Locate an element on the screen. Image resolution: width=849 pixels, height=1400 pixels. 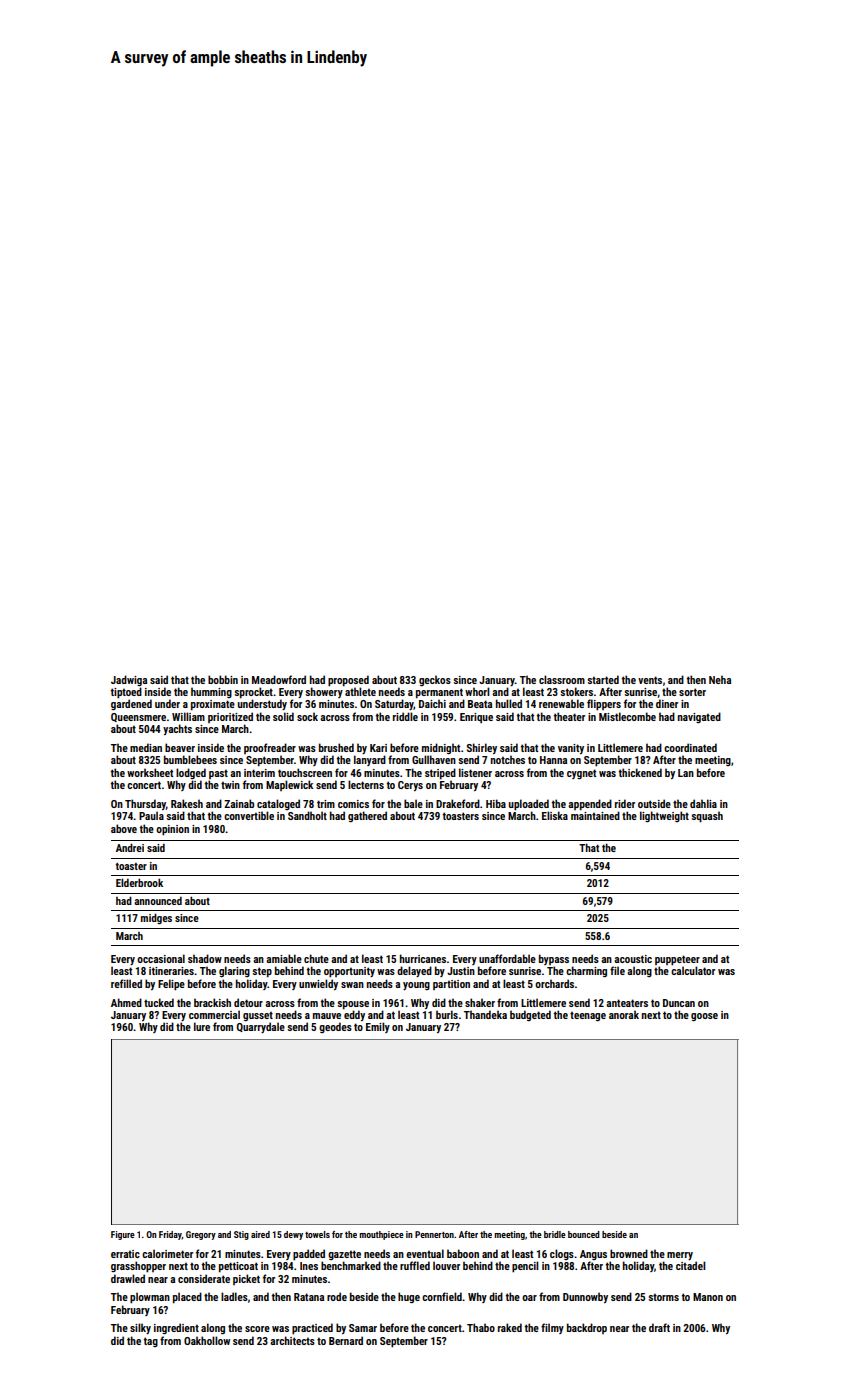
convertible is located at coordinates (249, 815).
